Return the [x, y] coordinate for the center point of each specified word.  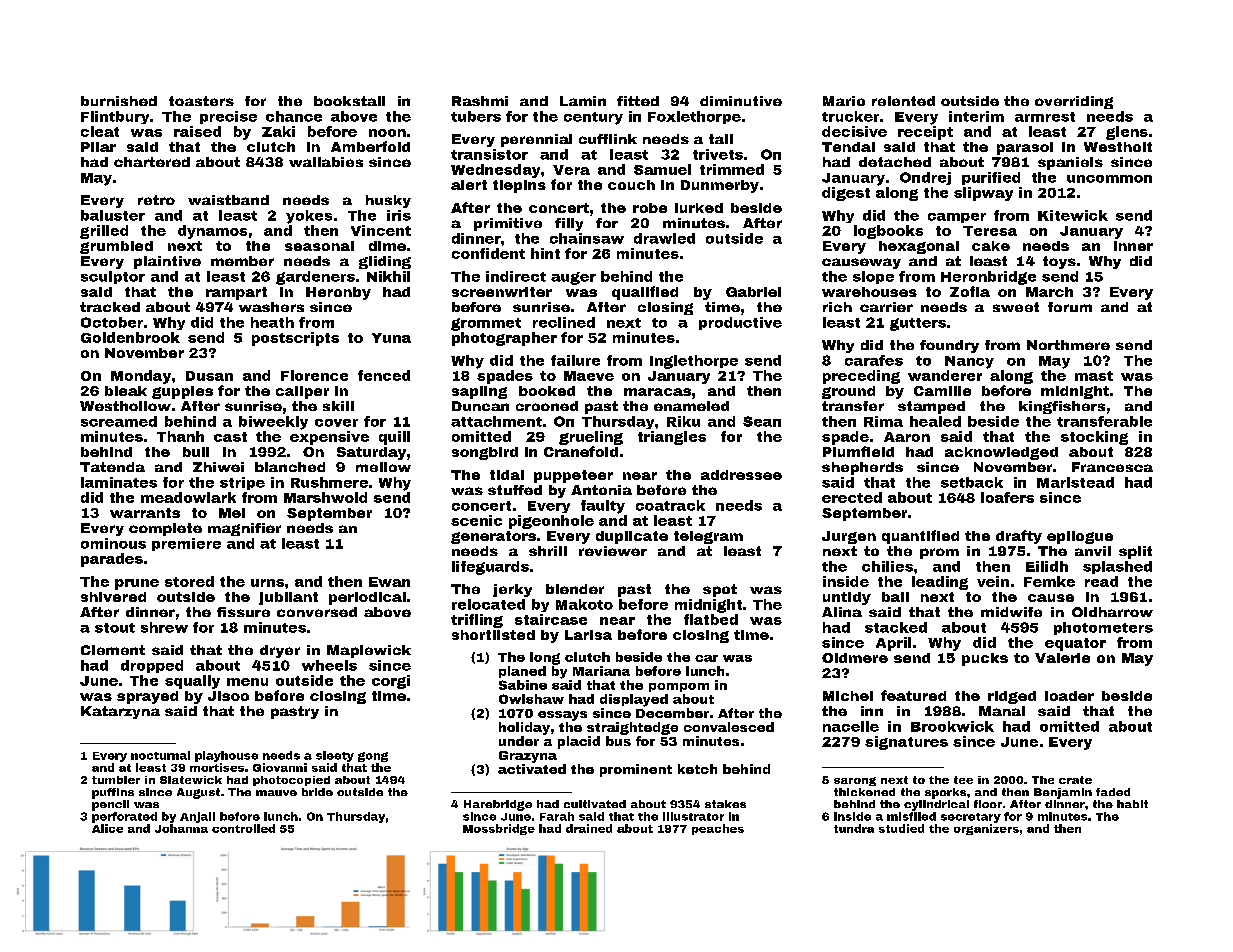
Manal [1002, 711]
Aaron [907, 437]
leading [940, 583]
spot [720, 590]
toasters [201, 101]
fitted [638, 101]
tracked [110, 307]
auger [573, 278]
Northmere [1068, 345]
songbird [485, 453]
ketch [697, 769]
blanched [290, 467]
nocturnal [160, 755]
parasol [1025, 148]
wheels [329, 665]
